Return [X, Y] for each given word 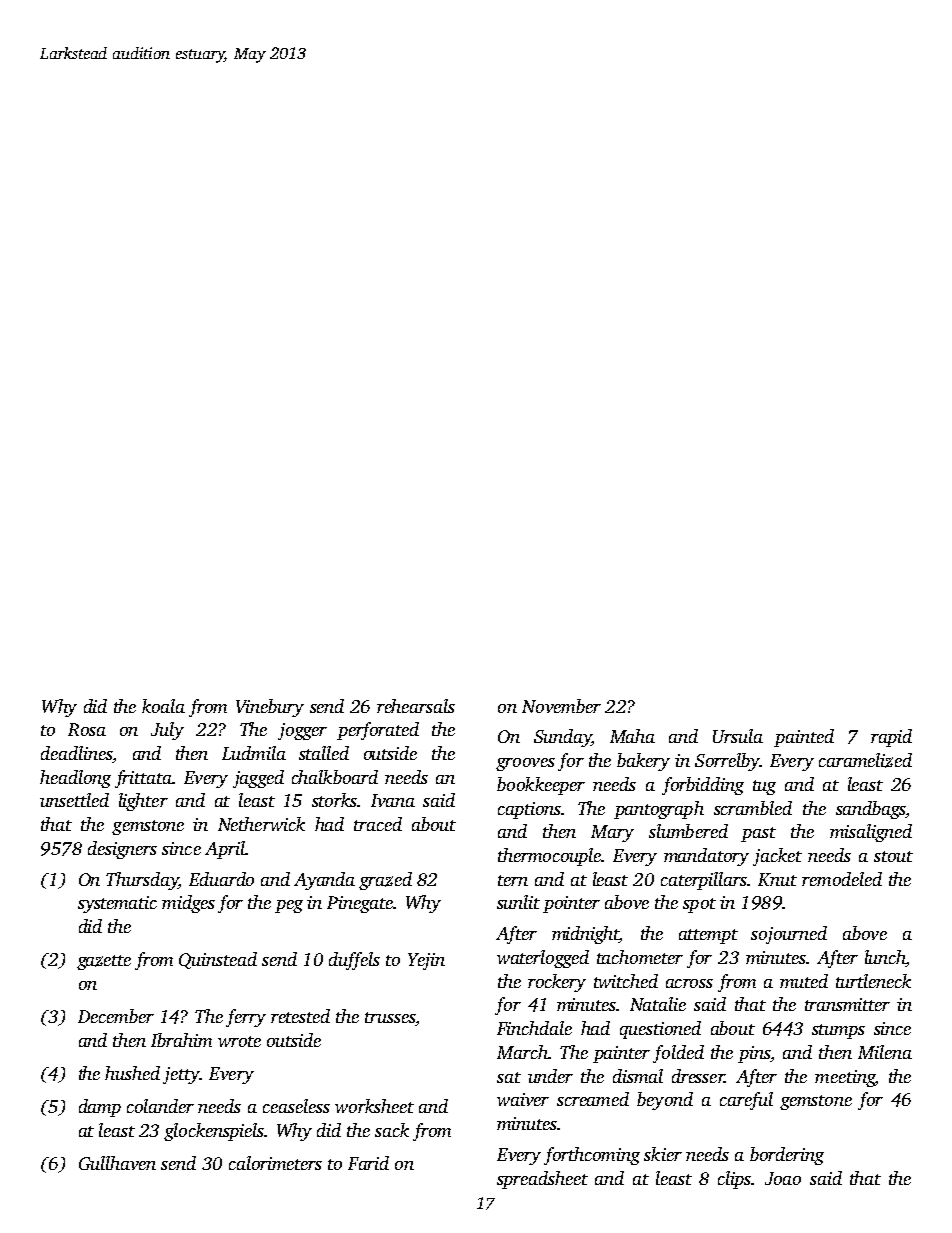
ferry [246, 1018]
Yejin [426, 961]
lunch [885, 958]
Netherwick [261, 824]
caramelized [865, 760]
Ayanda [324, 881]
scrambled [753, 808]
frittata [143, 779]
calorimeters [275, 1163]
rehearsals [416, 706]
